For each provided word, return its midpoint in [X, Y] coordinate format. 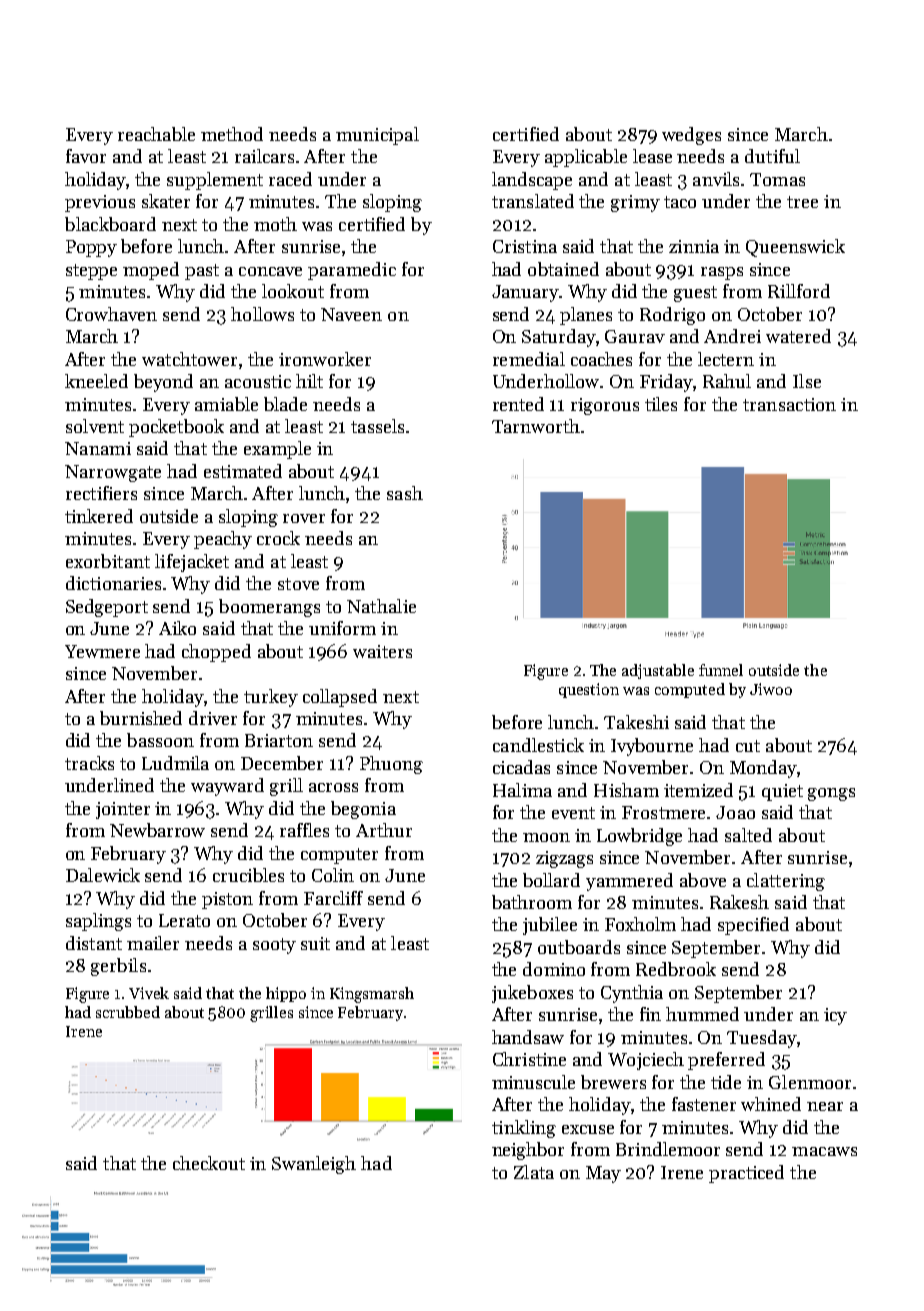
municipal [377, 136]
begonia [363, 810]
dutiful [772, 156]
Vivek [149, 993]
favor [86, 156]
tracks [89, 763]
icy [835, 1016]
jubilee [550, 926]
